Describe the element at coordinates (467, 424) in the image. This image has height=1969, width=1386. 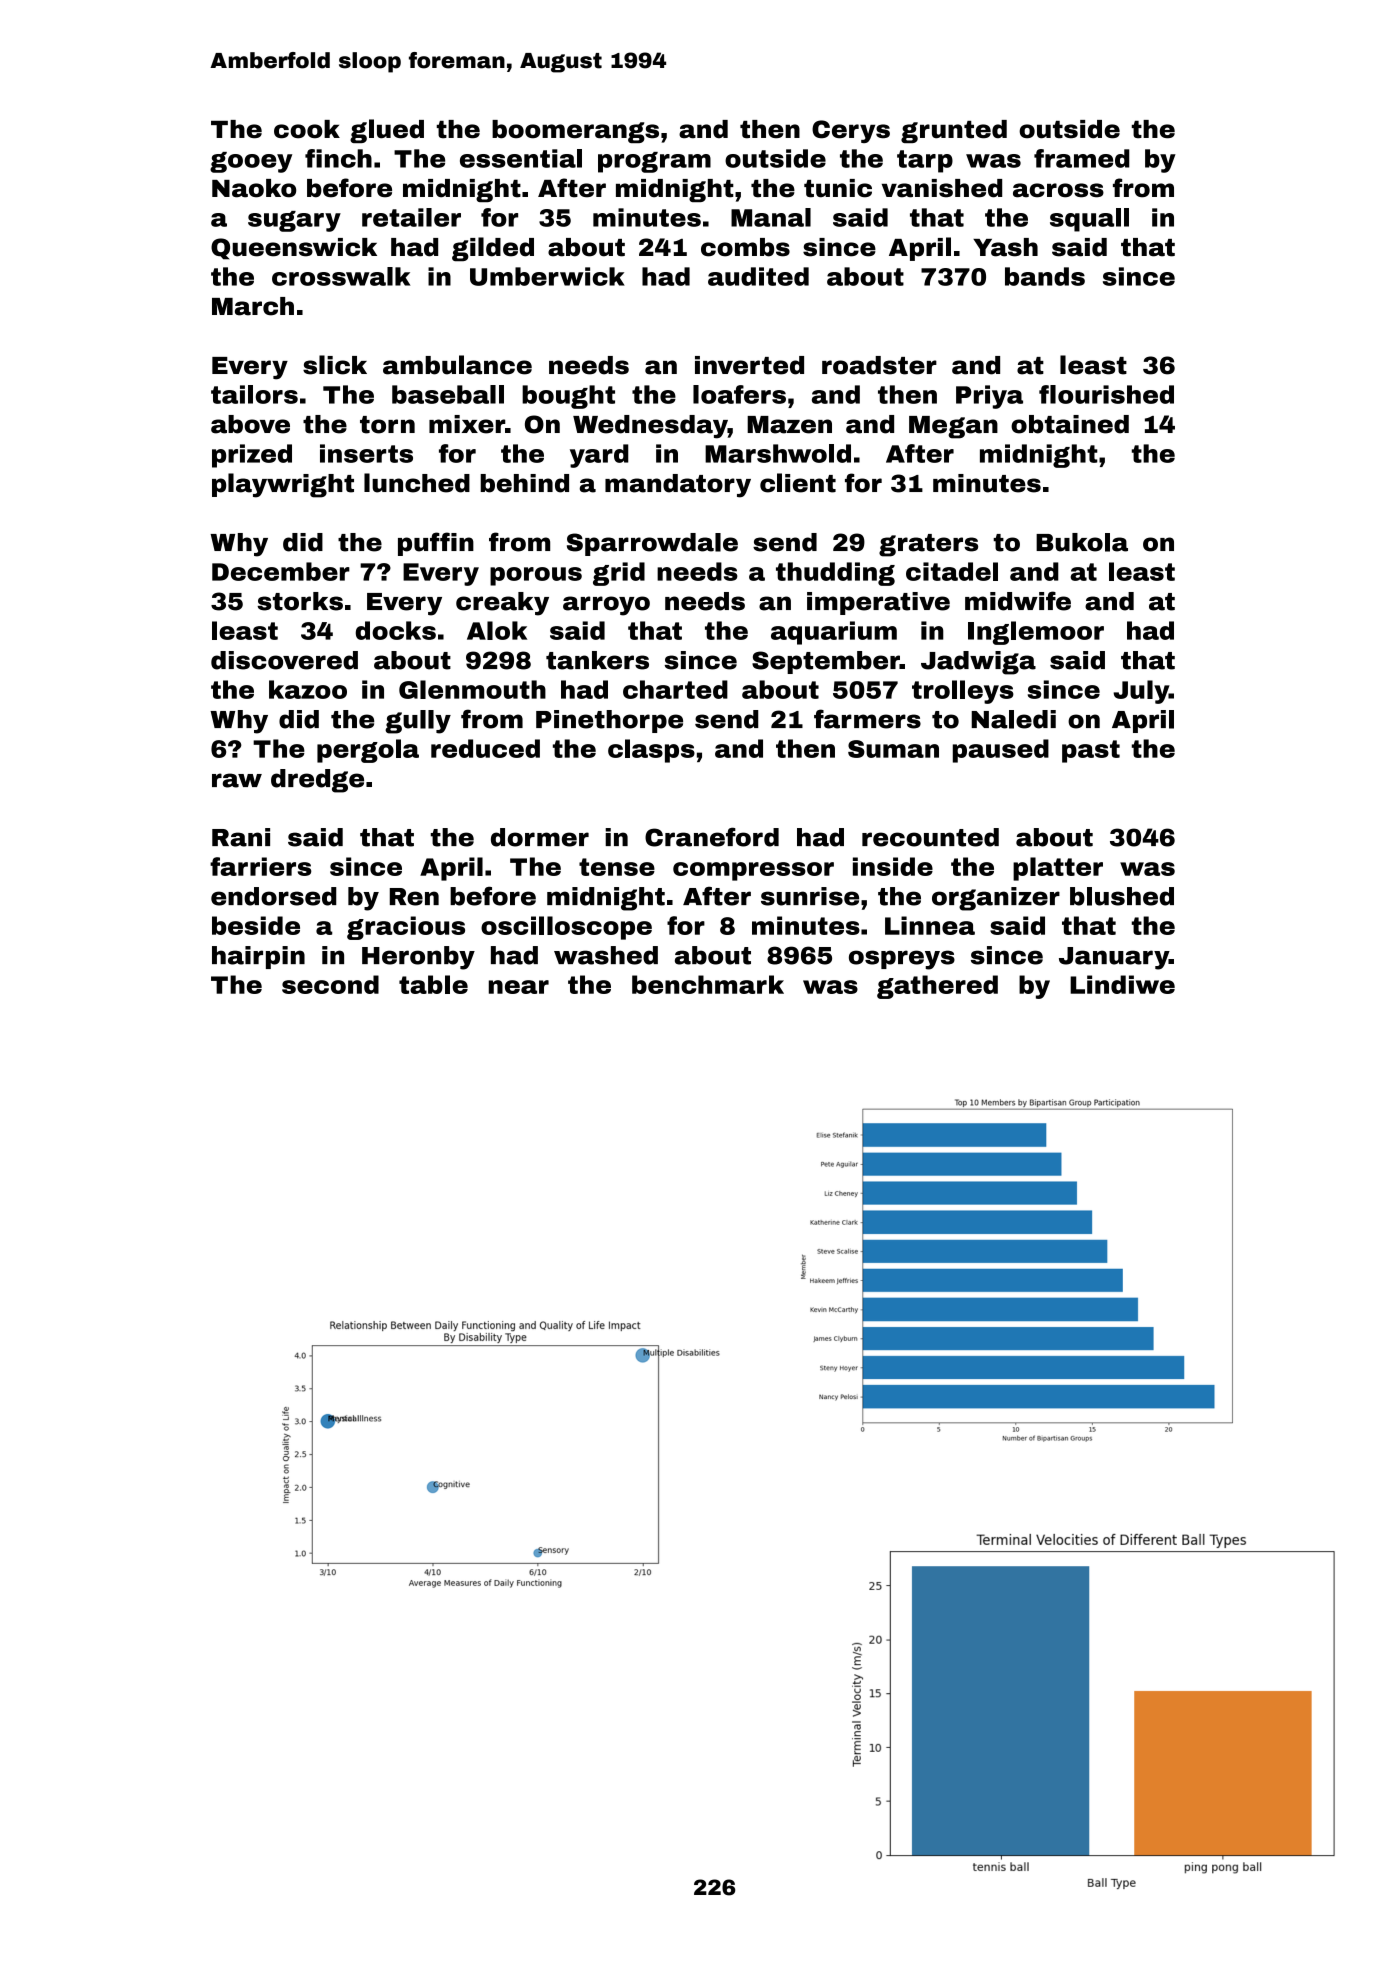
I see `mixer` at that location.
